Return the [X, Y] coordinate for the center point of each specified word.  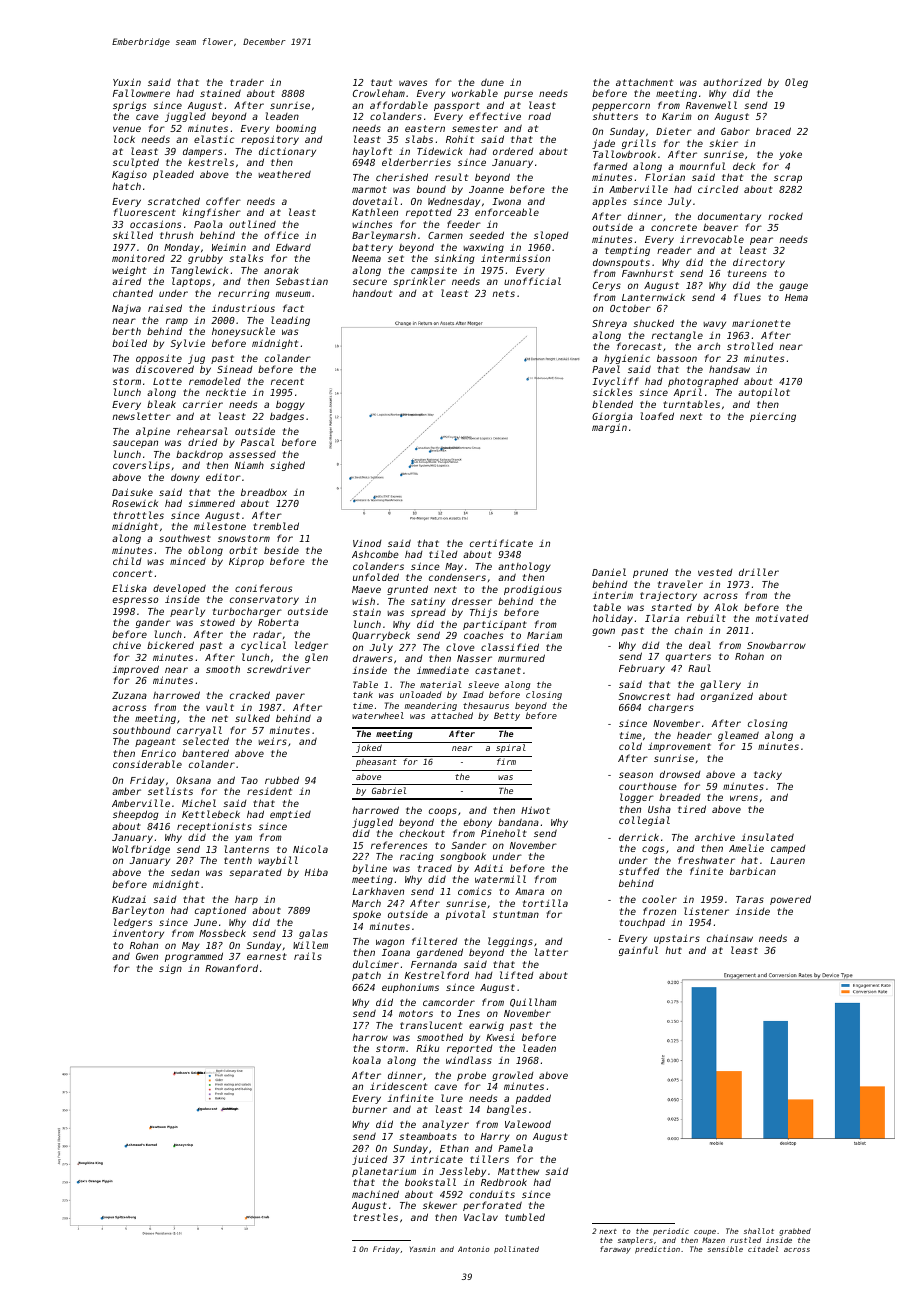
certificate [501, 543]
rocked [785, 216]
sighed [287, 466]
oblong [205, 551]
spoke [367, 915]
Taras [750, 899]
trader [247, 82]
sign [170, 969]
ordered [513, 151]
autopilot [764, 393]
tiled [443, 554]
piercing [773, 417]
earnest [267, 956]
